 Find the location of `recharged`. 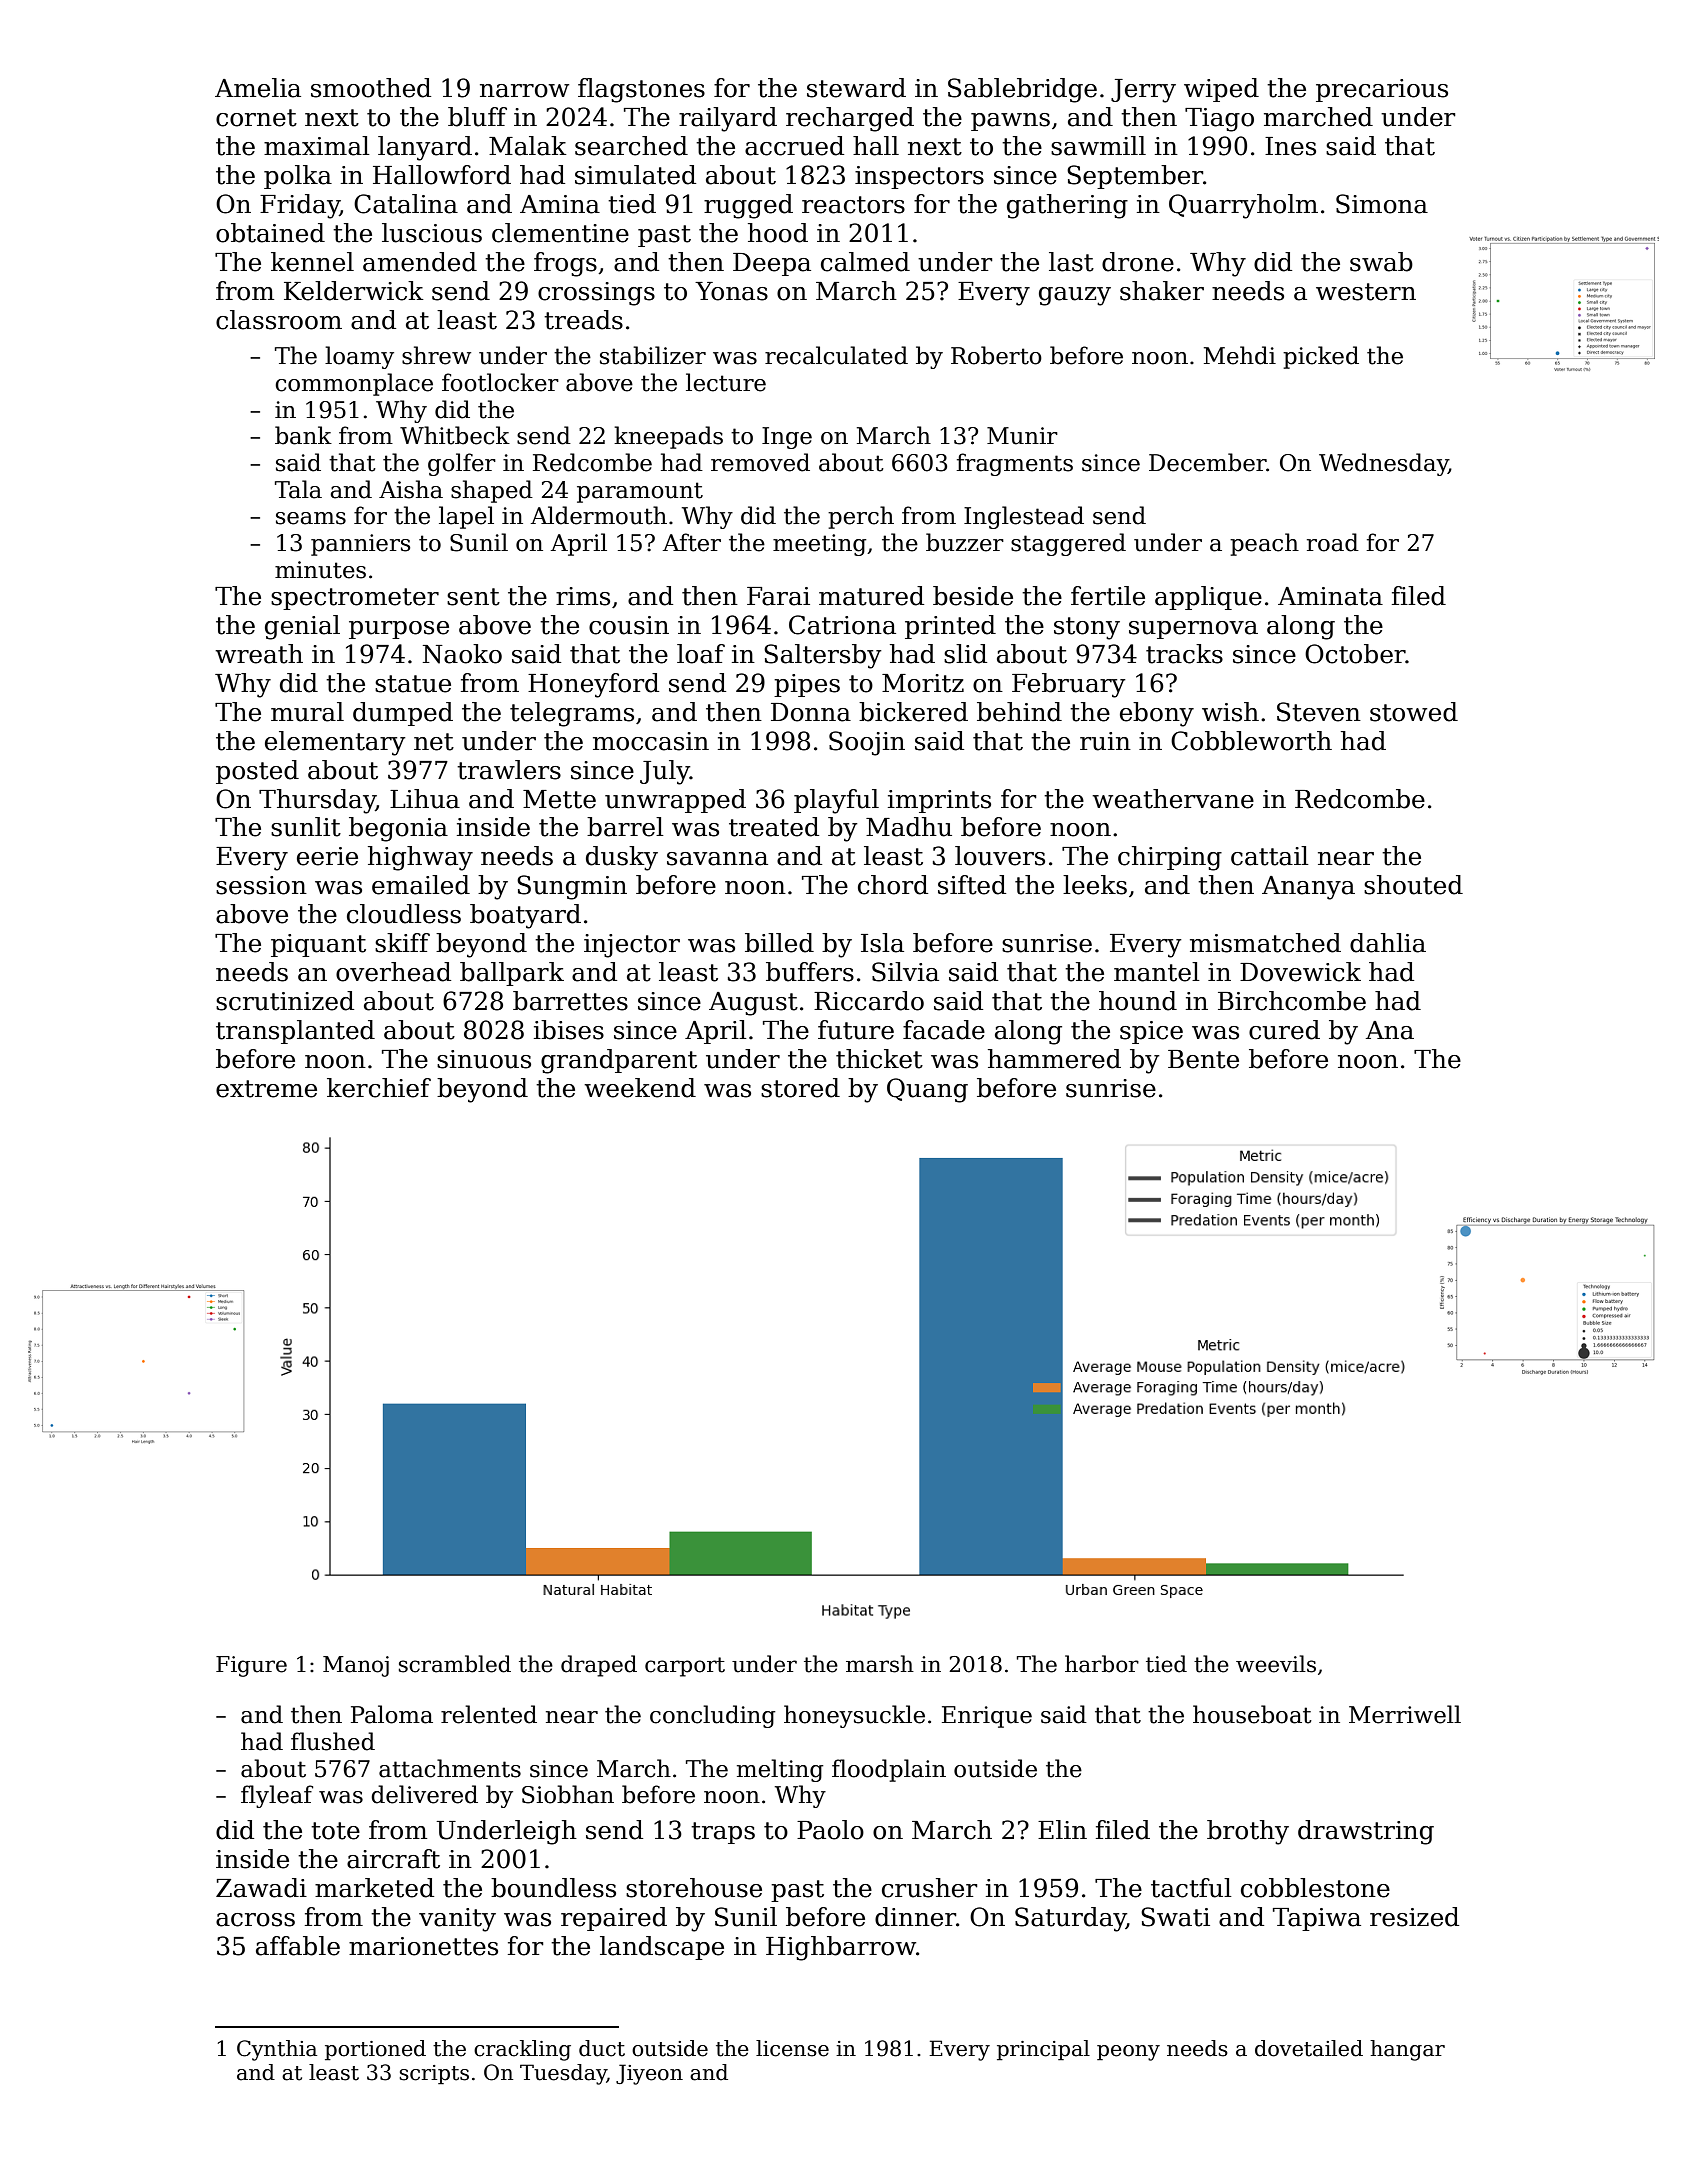

recharged is located at coordinates (850, 119).
